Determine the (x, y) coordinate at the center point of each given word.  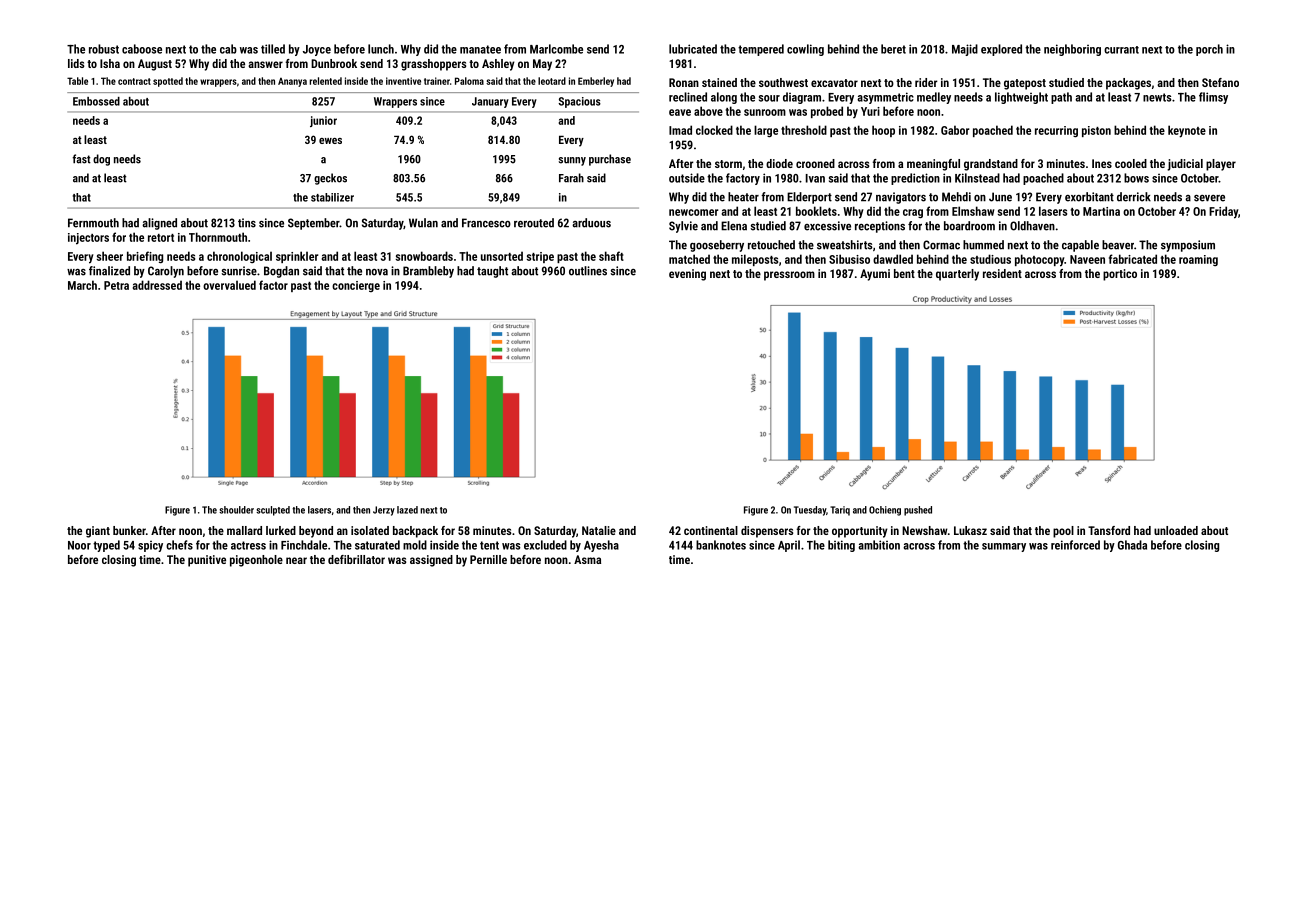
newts (1157, 97)
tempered (761, 50)
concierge (356, 286)
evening (687, 275)
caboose (142, 49)
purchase (610, 160)
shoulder (236, 510)
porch (1209, 50)
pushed (918, 511)
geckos (330, 179)
